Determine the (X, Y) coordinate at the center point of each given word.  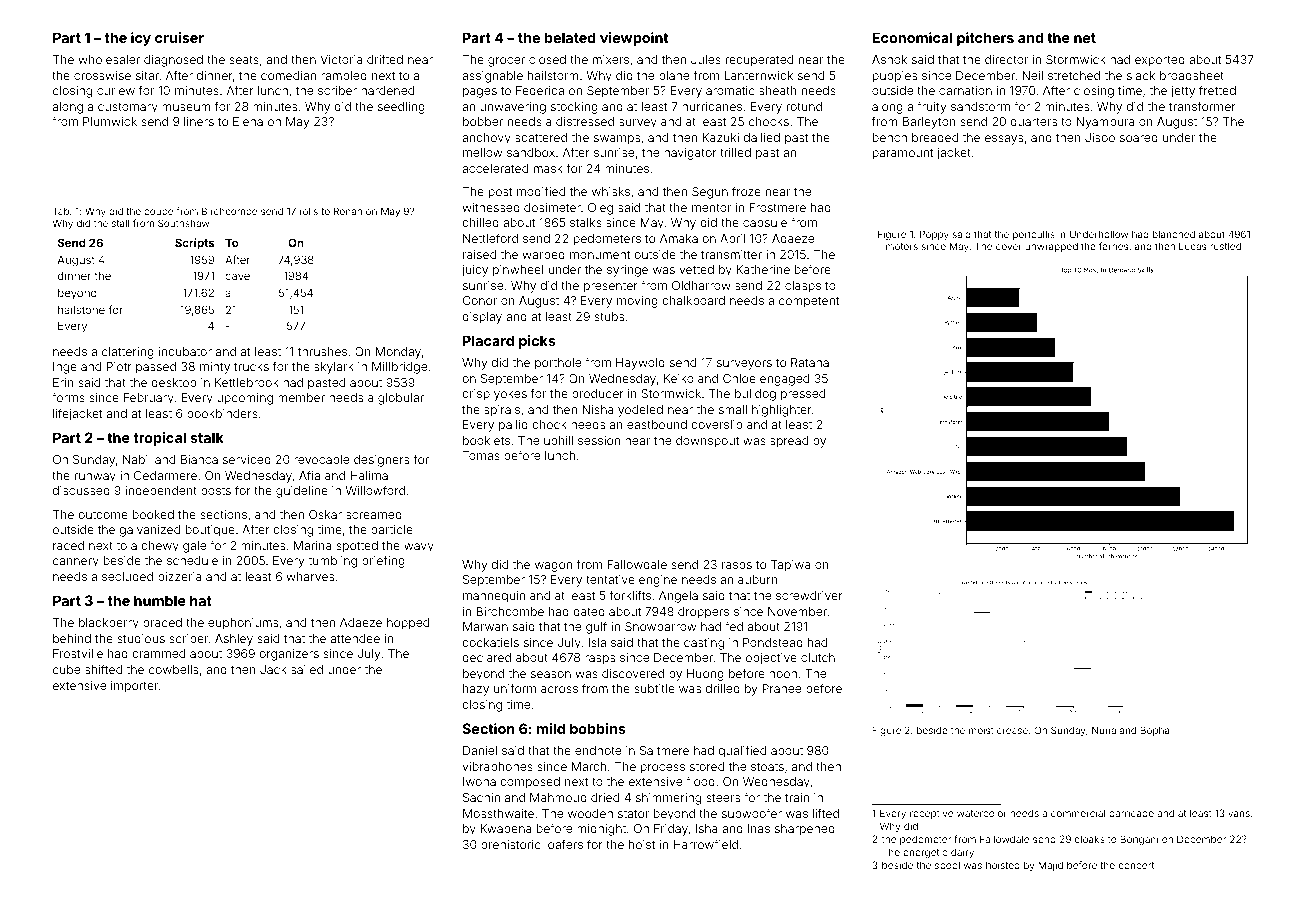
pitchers (985, 39)
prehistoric (511, 846)
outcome (103, 515)
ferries (1113, 246)
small (733, 409)
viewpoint (634, 39)
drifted (385, 59)
